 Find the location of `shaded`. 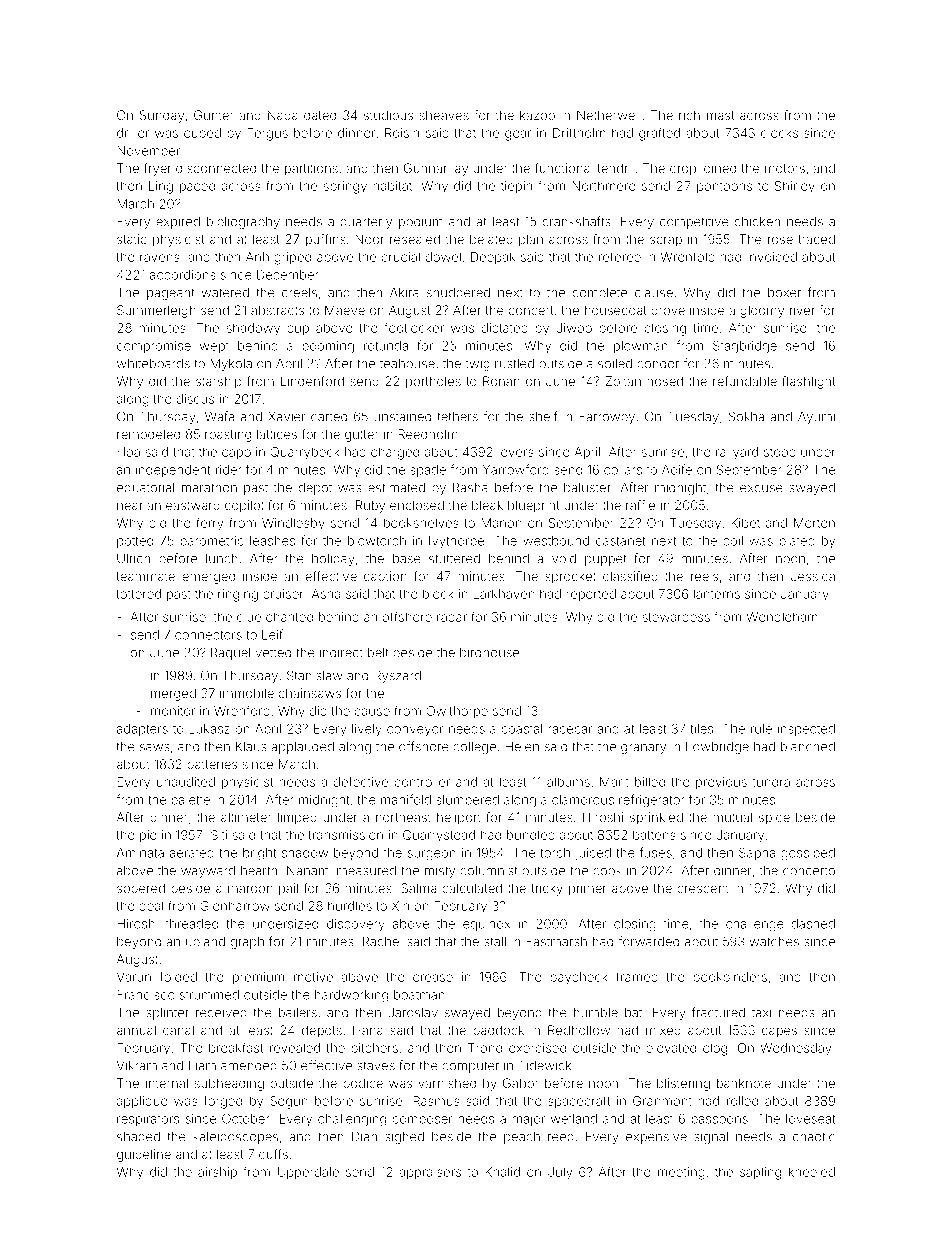

shaded is located at coordinates (138, 1137).
